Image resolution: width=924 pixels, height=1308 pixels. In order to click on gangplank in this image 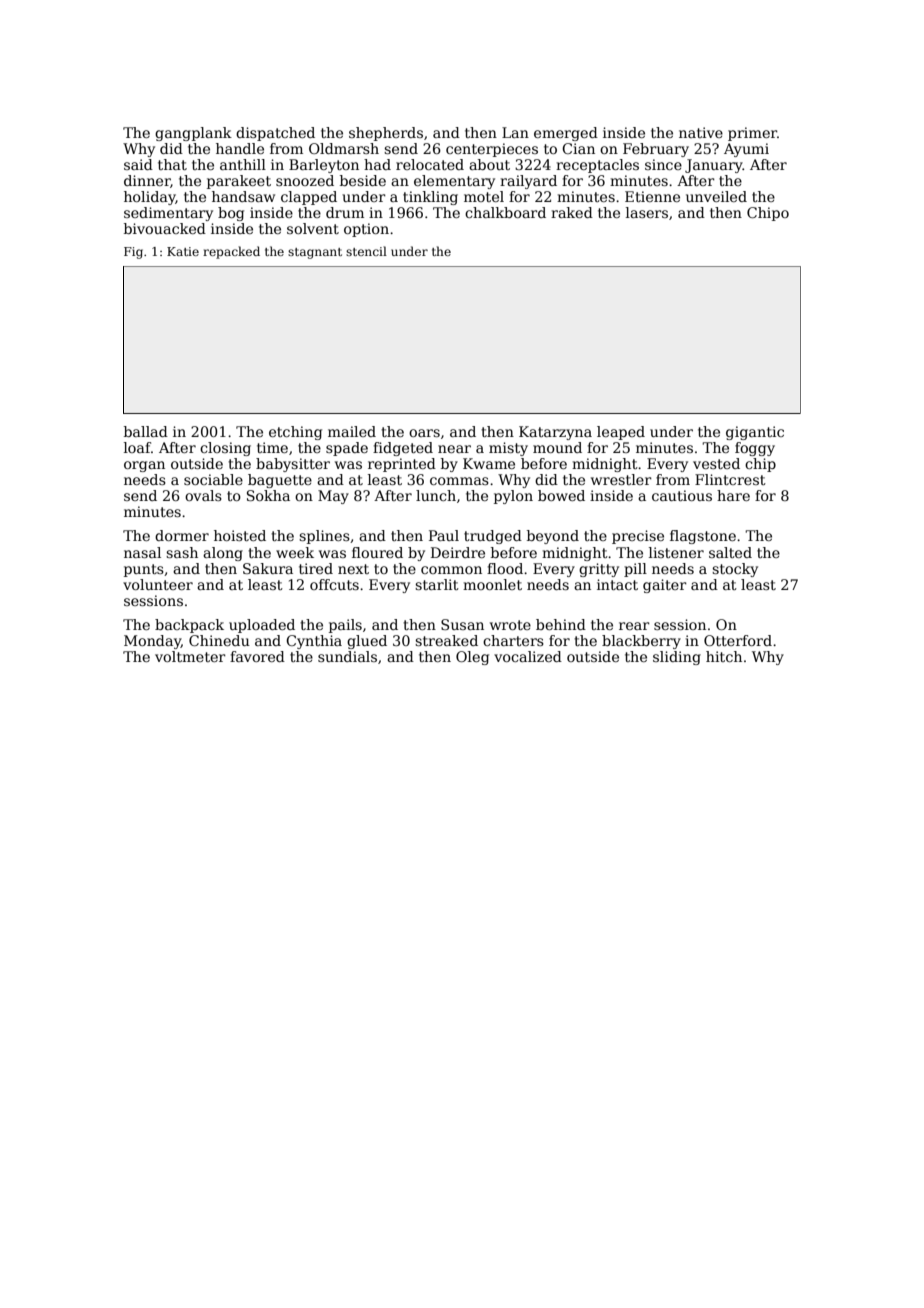, I will do `click(193, 134)`.
